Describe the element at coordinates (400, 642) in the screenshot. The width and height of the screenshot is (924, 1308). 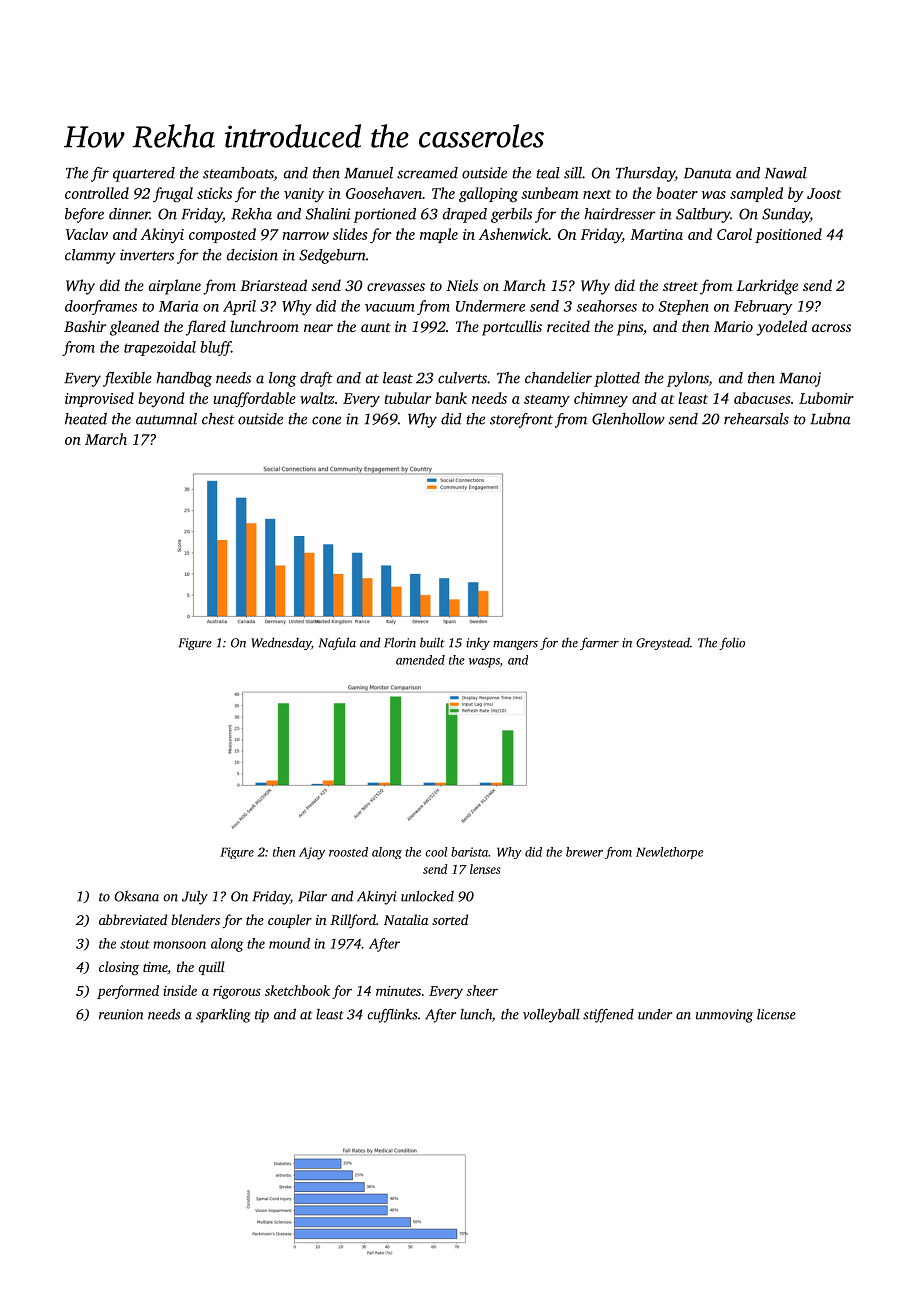
I see `Florin` at that location.
